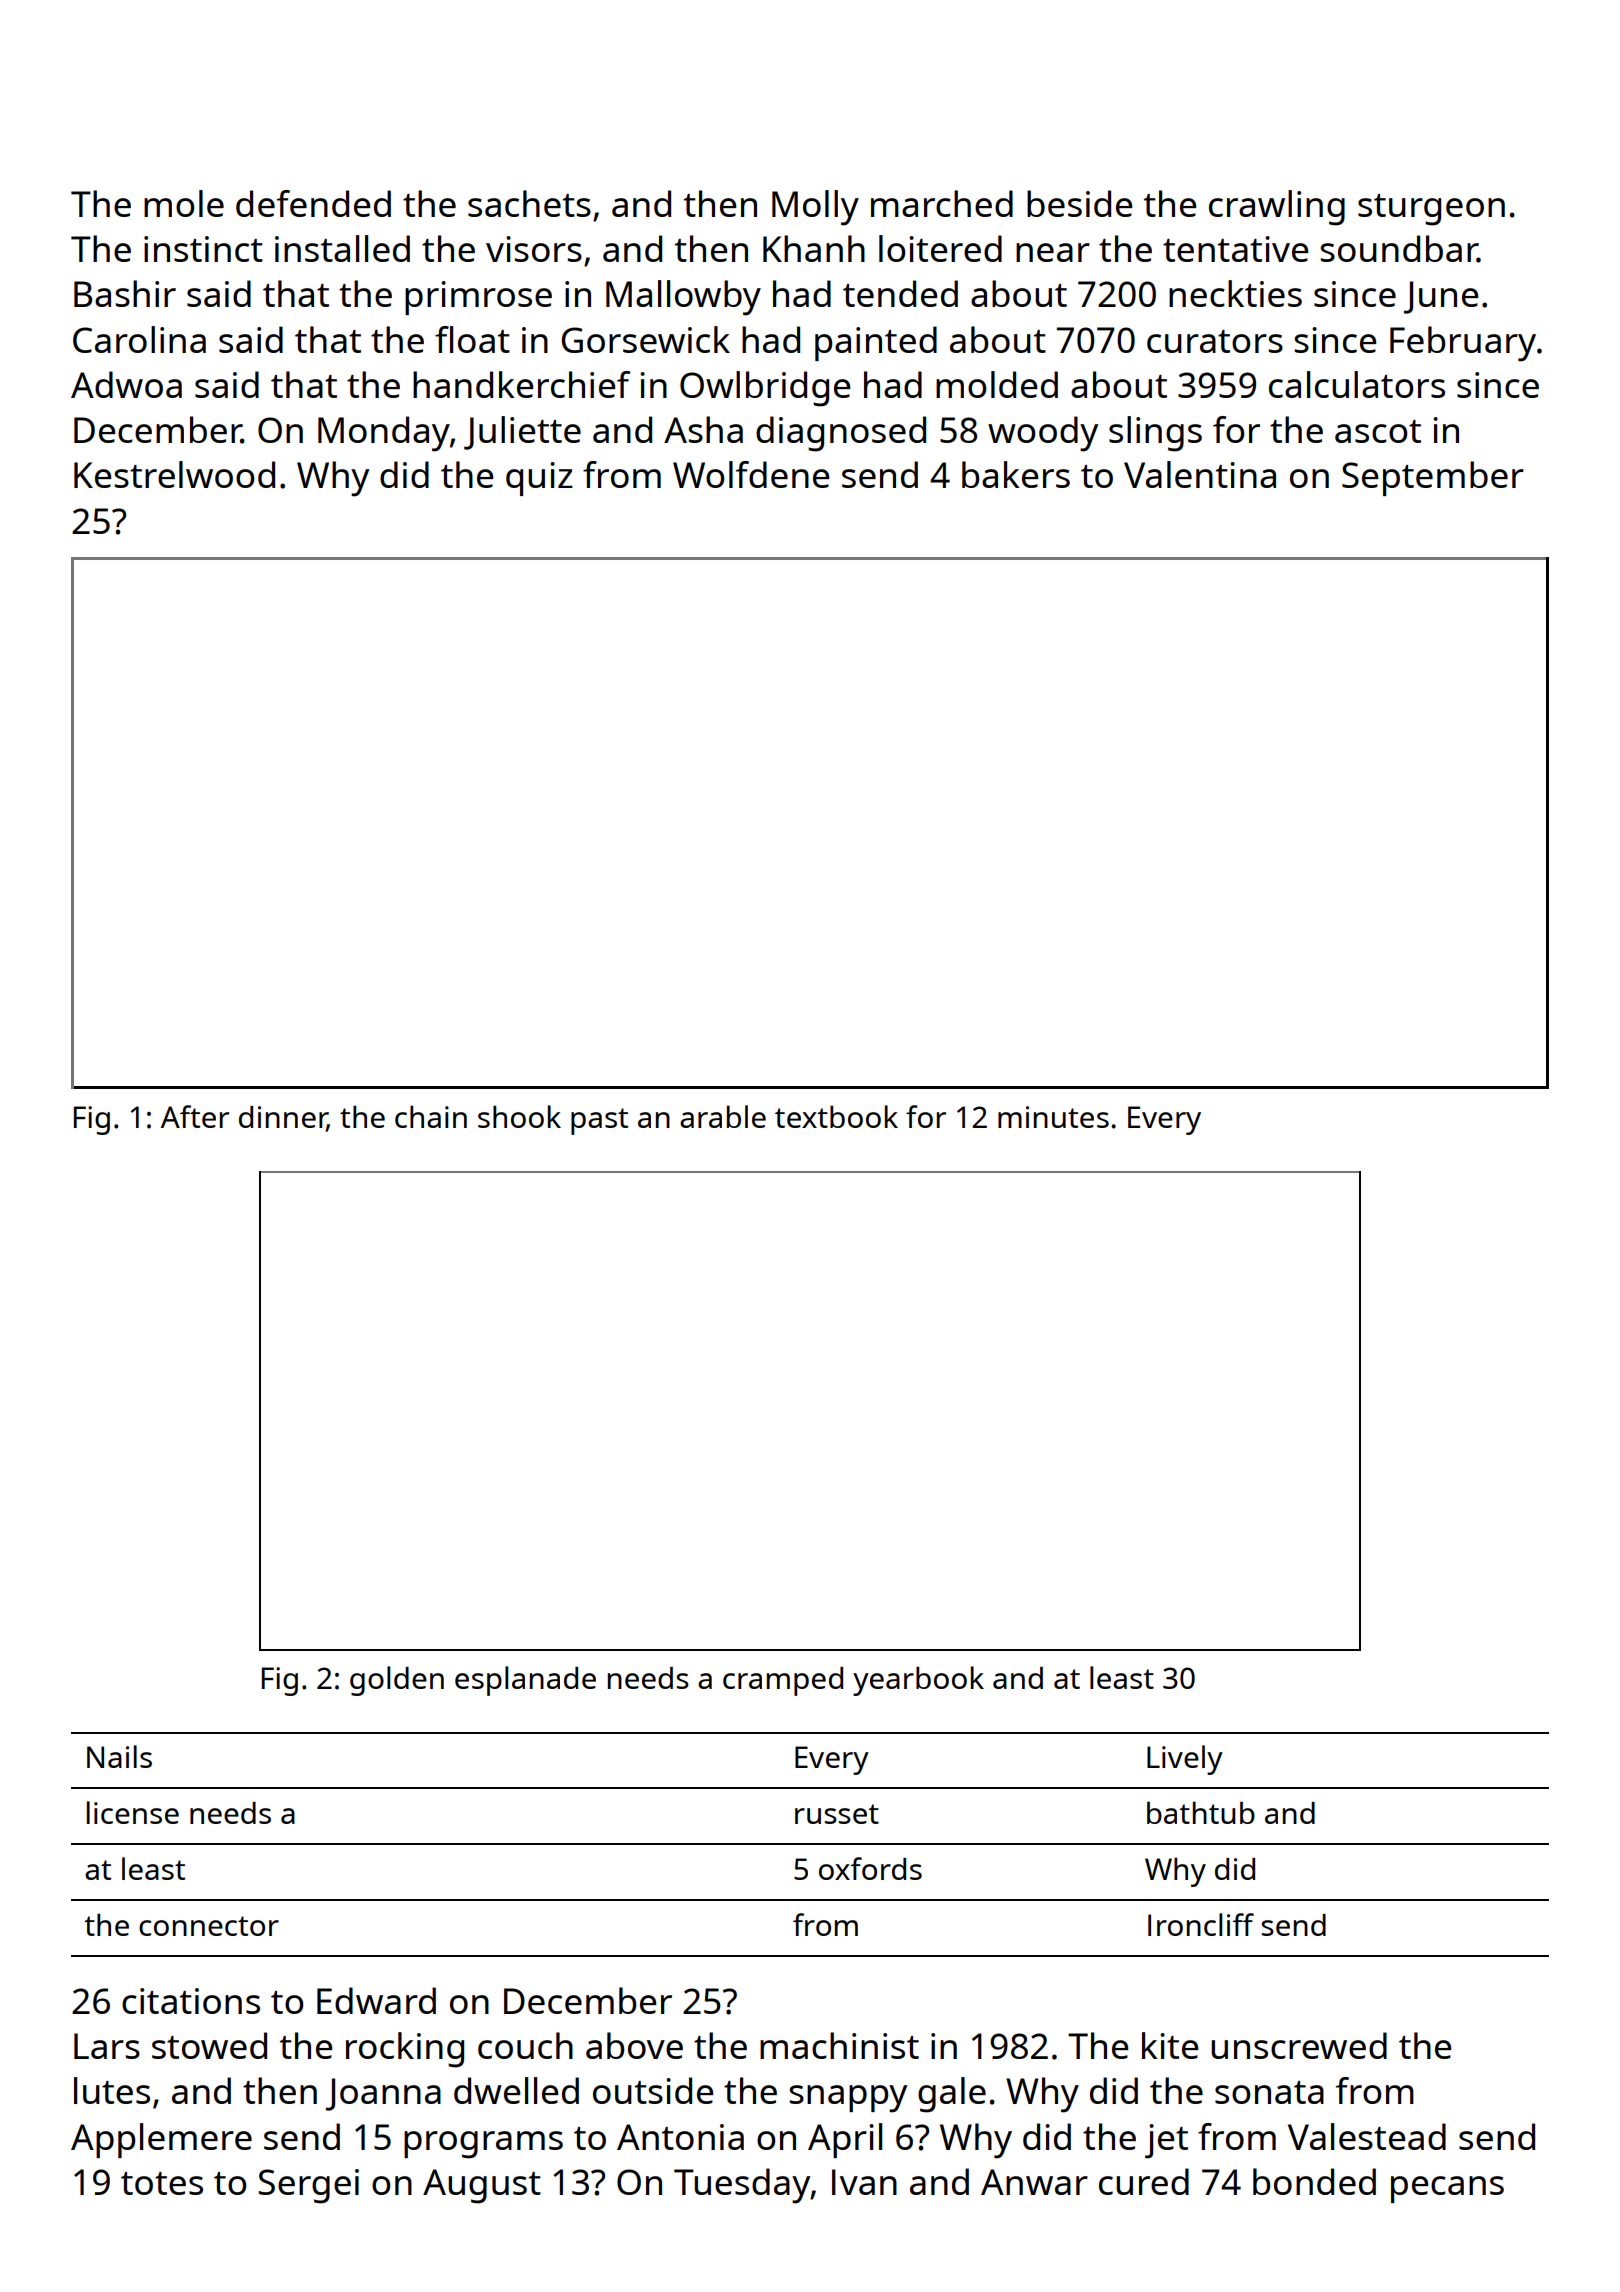  I want to click on marched, so click(942, 203).
